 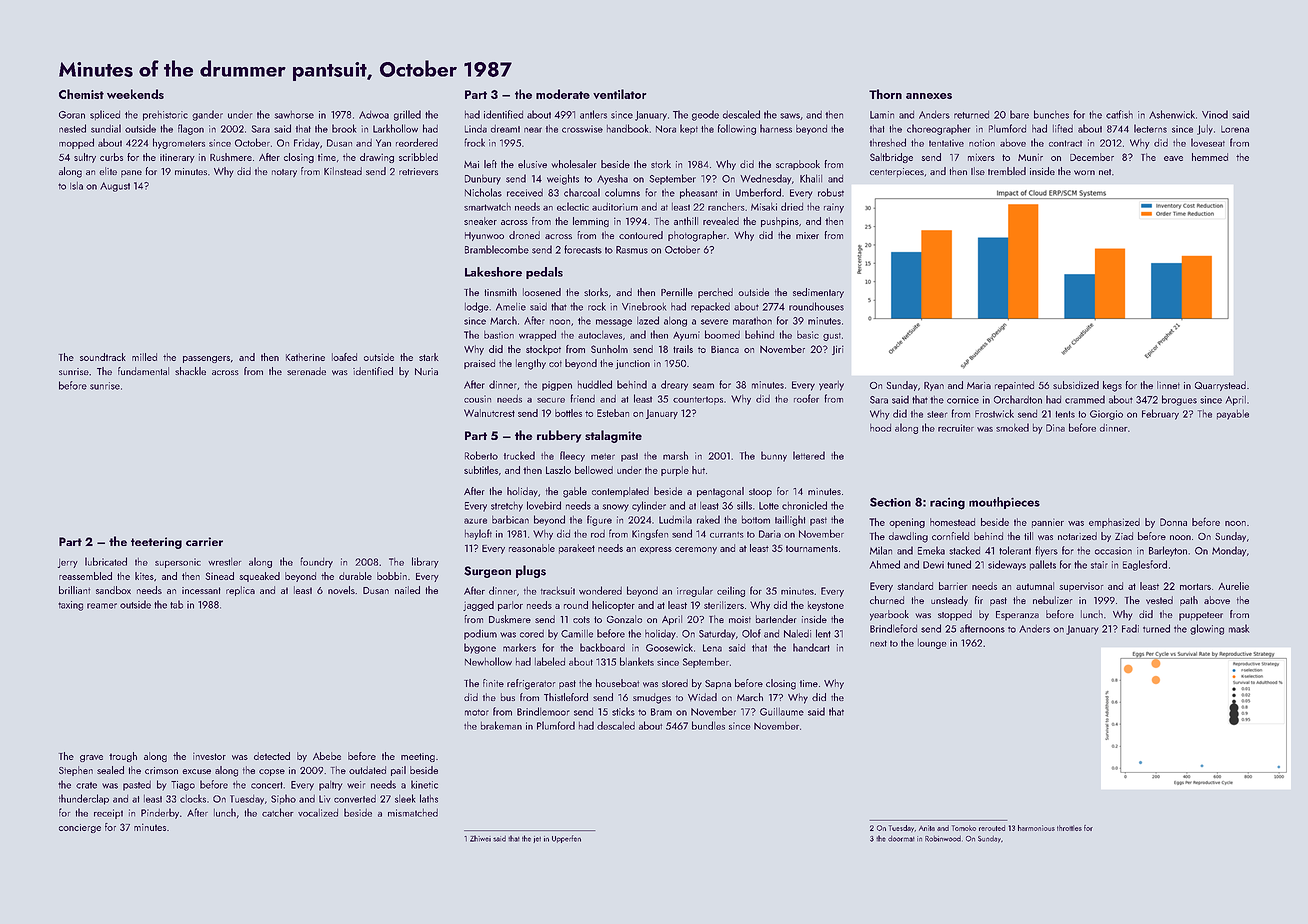 What do you see at coordinates (1076, 385) in the page?
I see `subsidized` at bounding box center [1076, 385].
